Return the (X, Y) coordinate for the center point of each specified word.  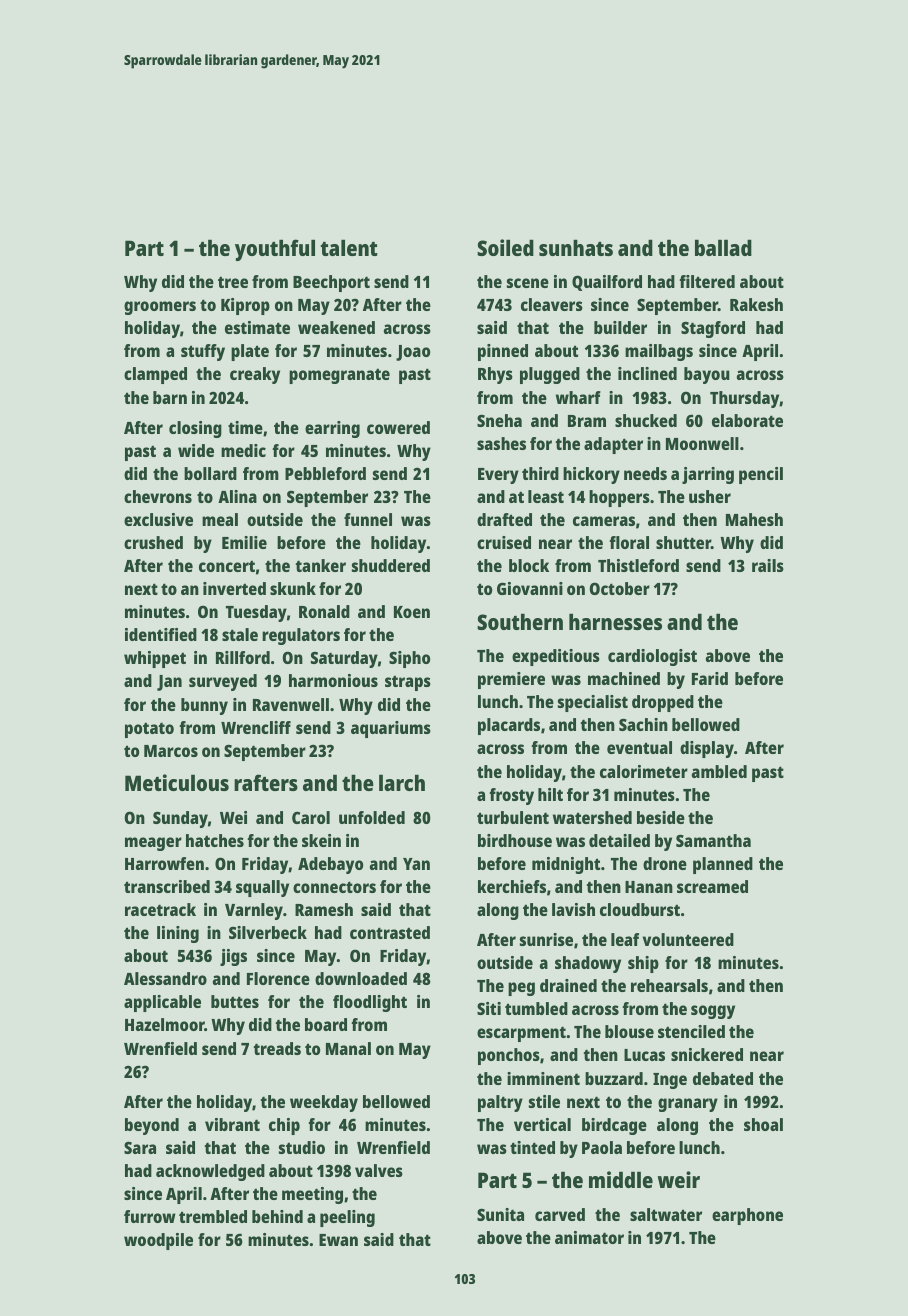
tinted (532, 1147)
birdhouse (515, 840)
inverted (234, 588)
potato (149, 730)
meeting (312, 1195)
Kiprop (245, 306)
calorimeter (644, 771)
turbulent (513, 817)
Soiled (505, 247)
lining (178, 934)
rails (768, 565)
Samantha (713, 840)
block (529, 565)
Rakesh (756, 304)
